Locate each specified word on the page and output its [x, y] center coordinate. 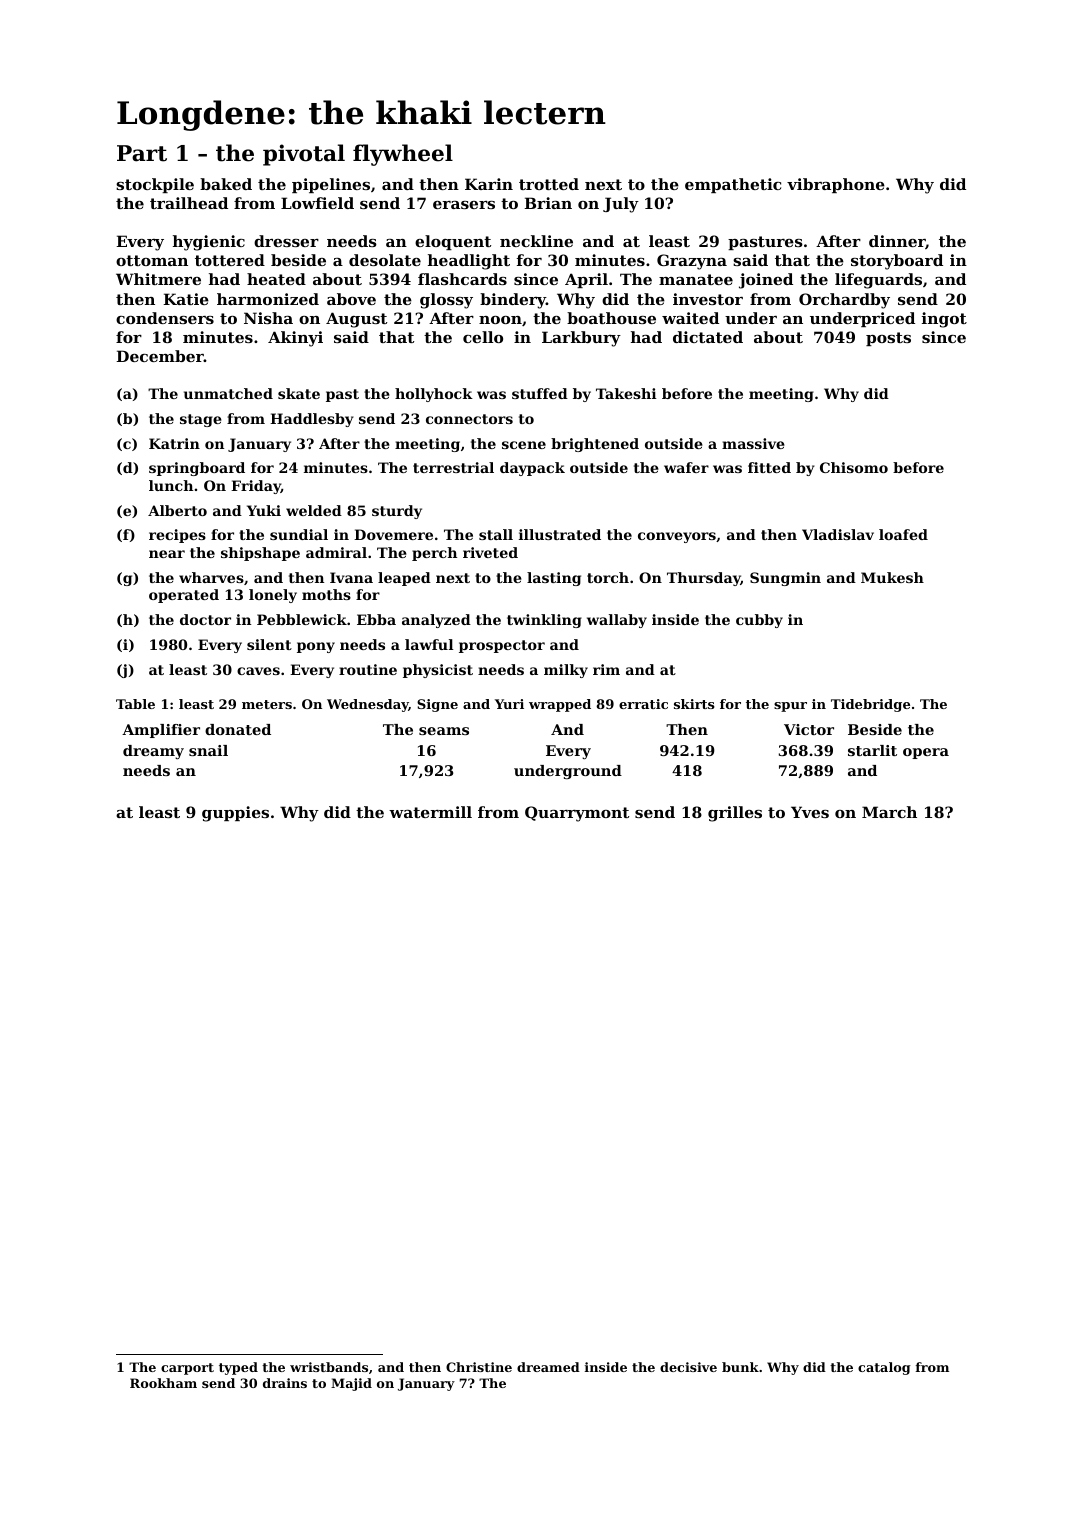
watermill [430, 812]
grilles [735, 814]
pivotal [304, 155]
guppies [235, 814]
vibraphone [836, 185]
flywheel [403, 155]
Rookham [163, 1383]
